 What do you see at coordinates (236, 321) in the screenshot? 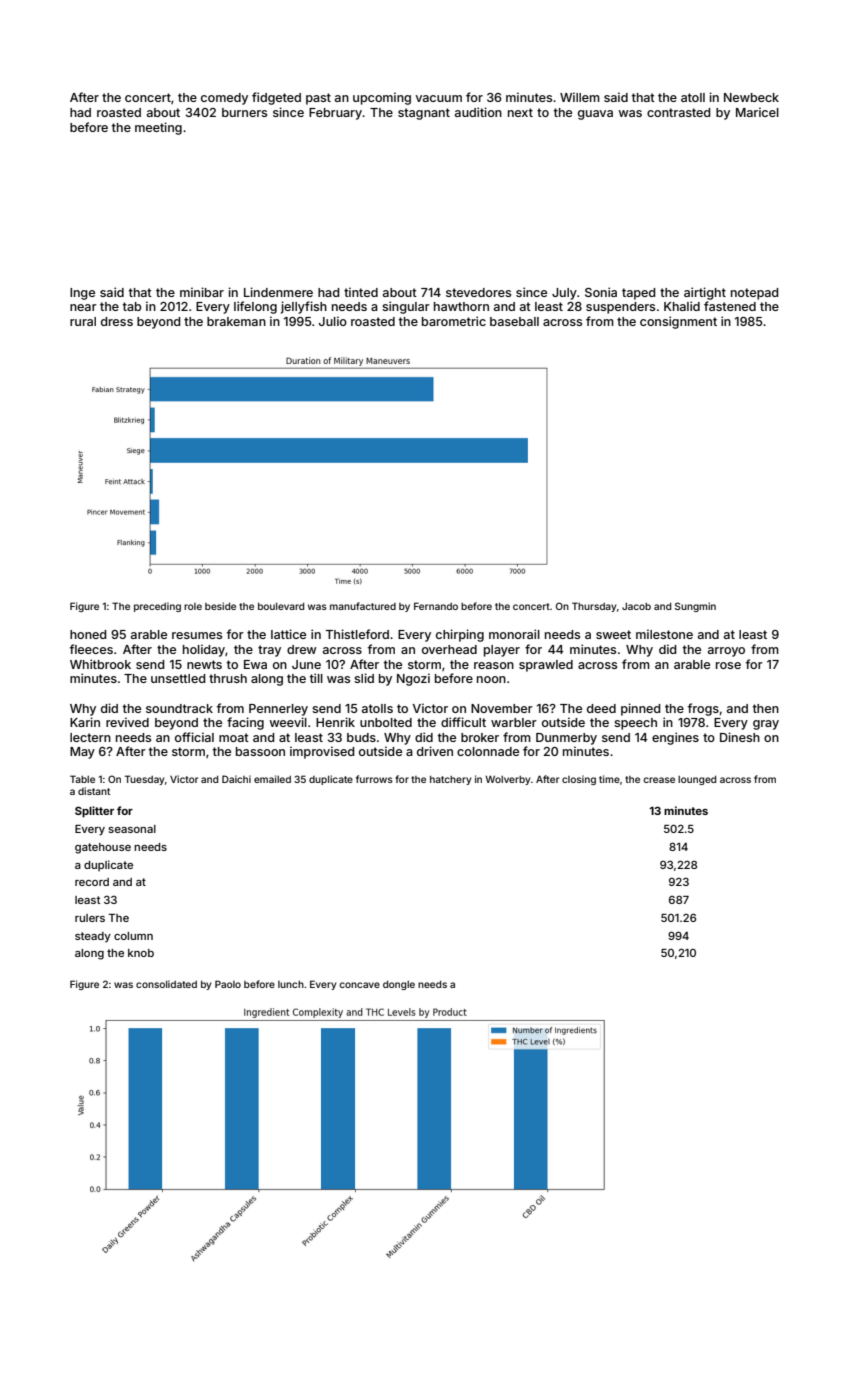
I see `brakeman` at bounding box center [236, 321].
